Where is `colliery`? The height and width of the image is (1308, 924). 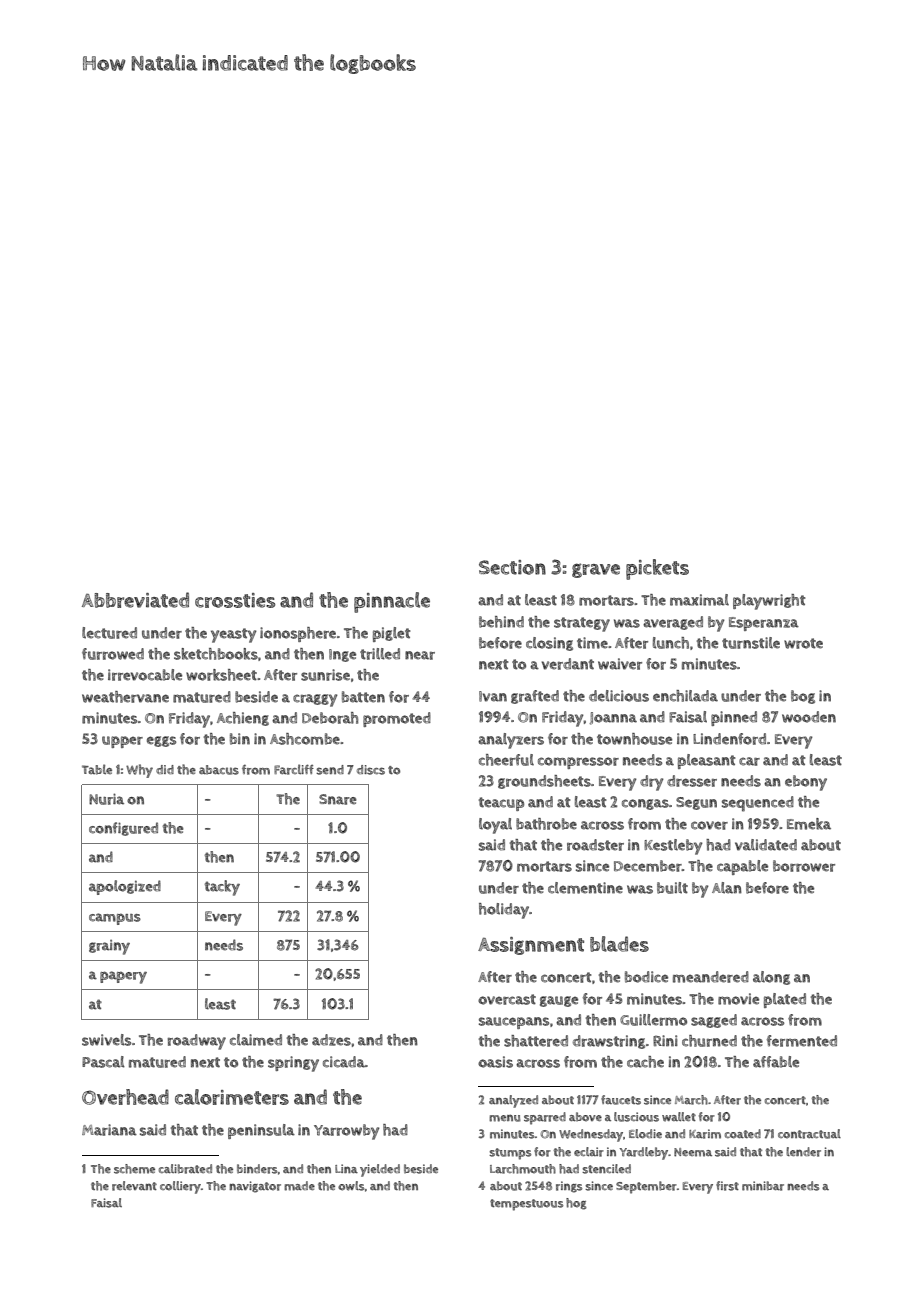 colliery is located at coordinates (180, 1187).
